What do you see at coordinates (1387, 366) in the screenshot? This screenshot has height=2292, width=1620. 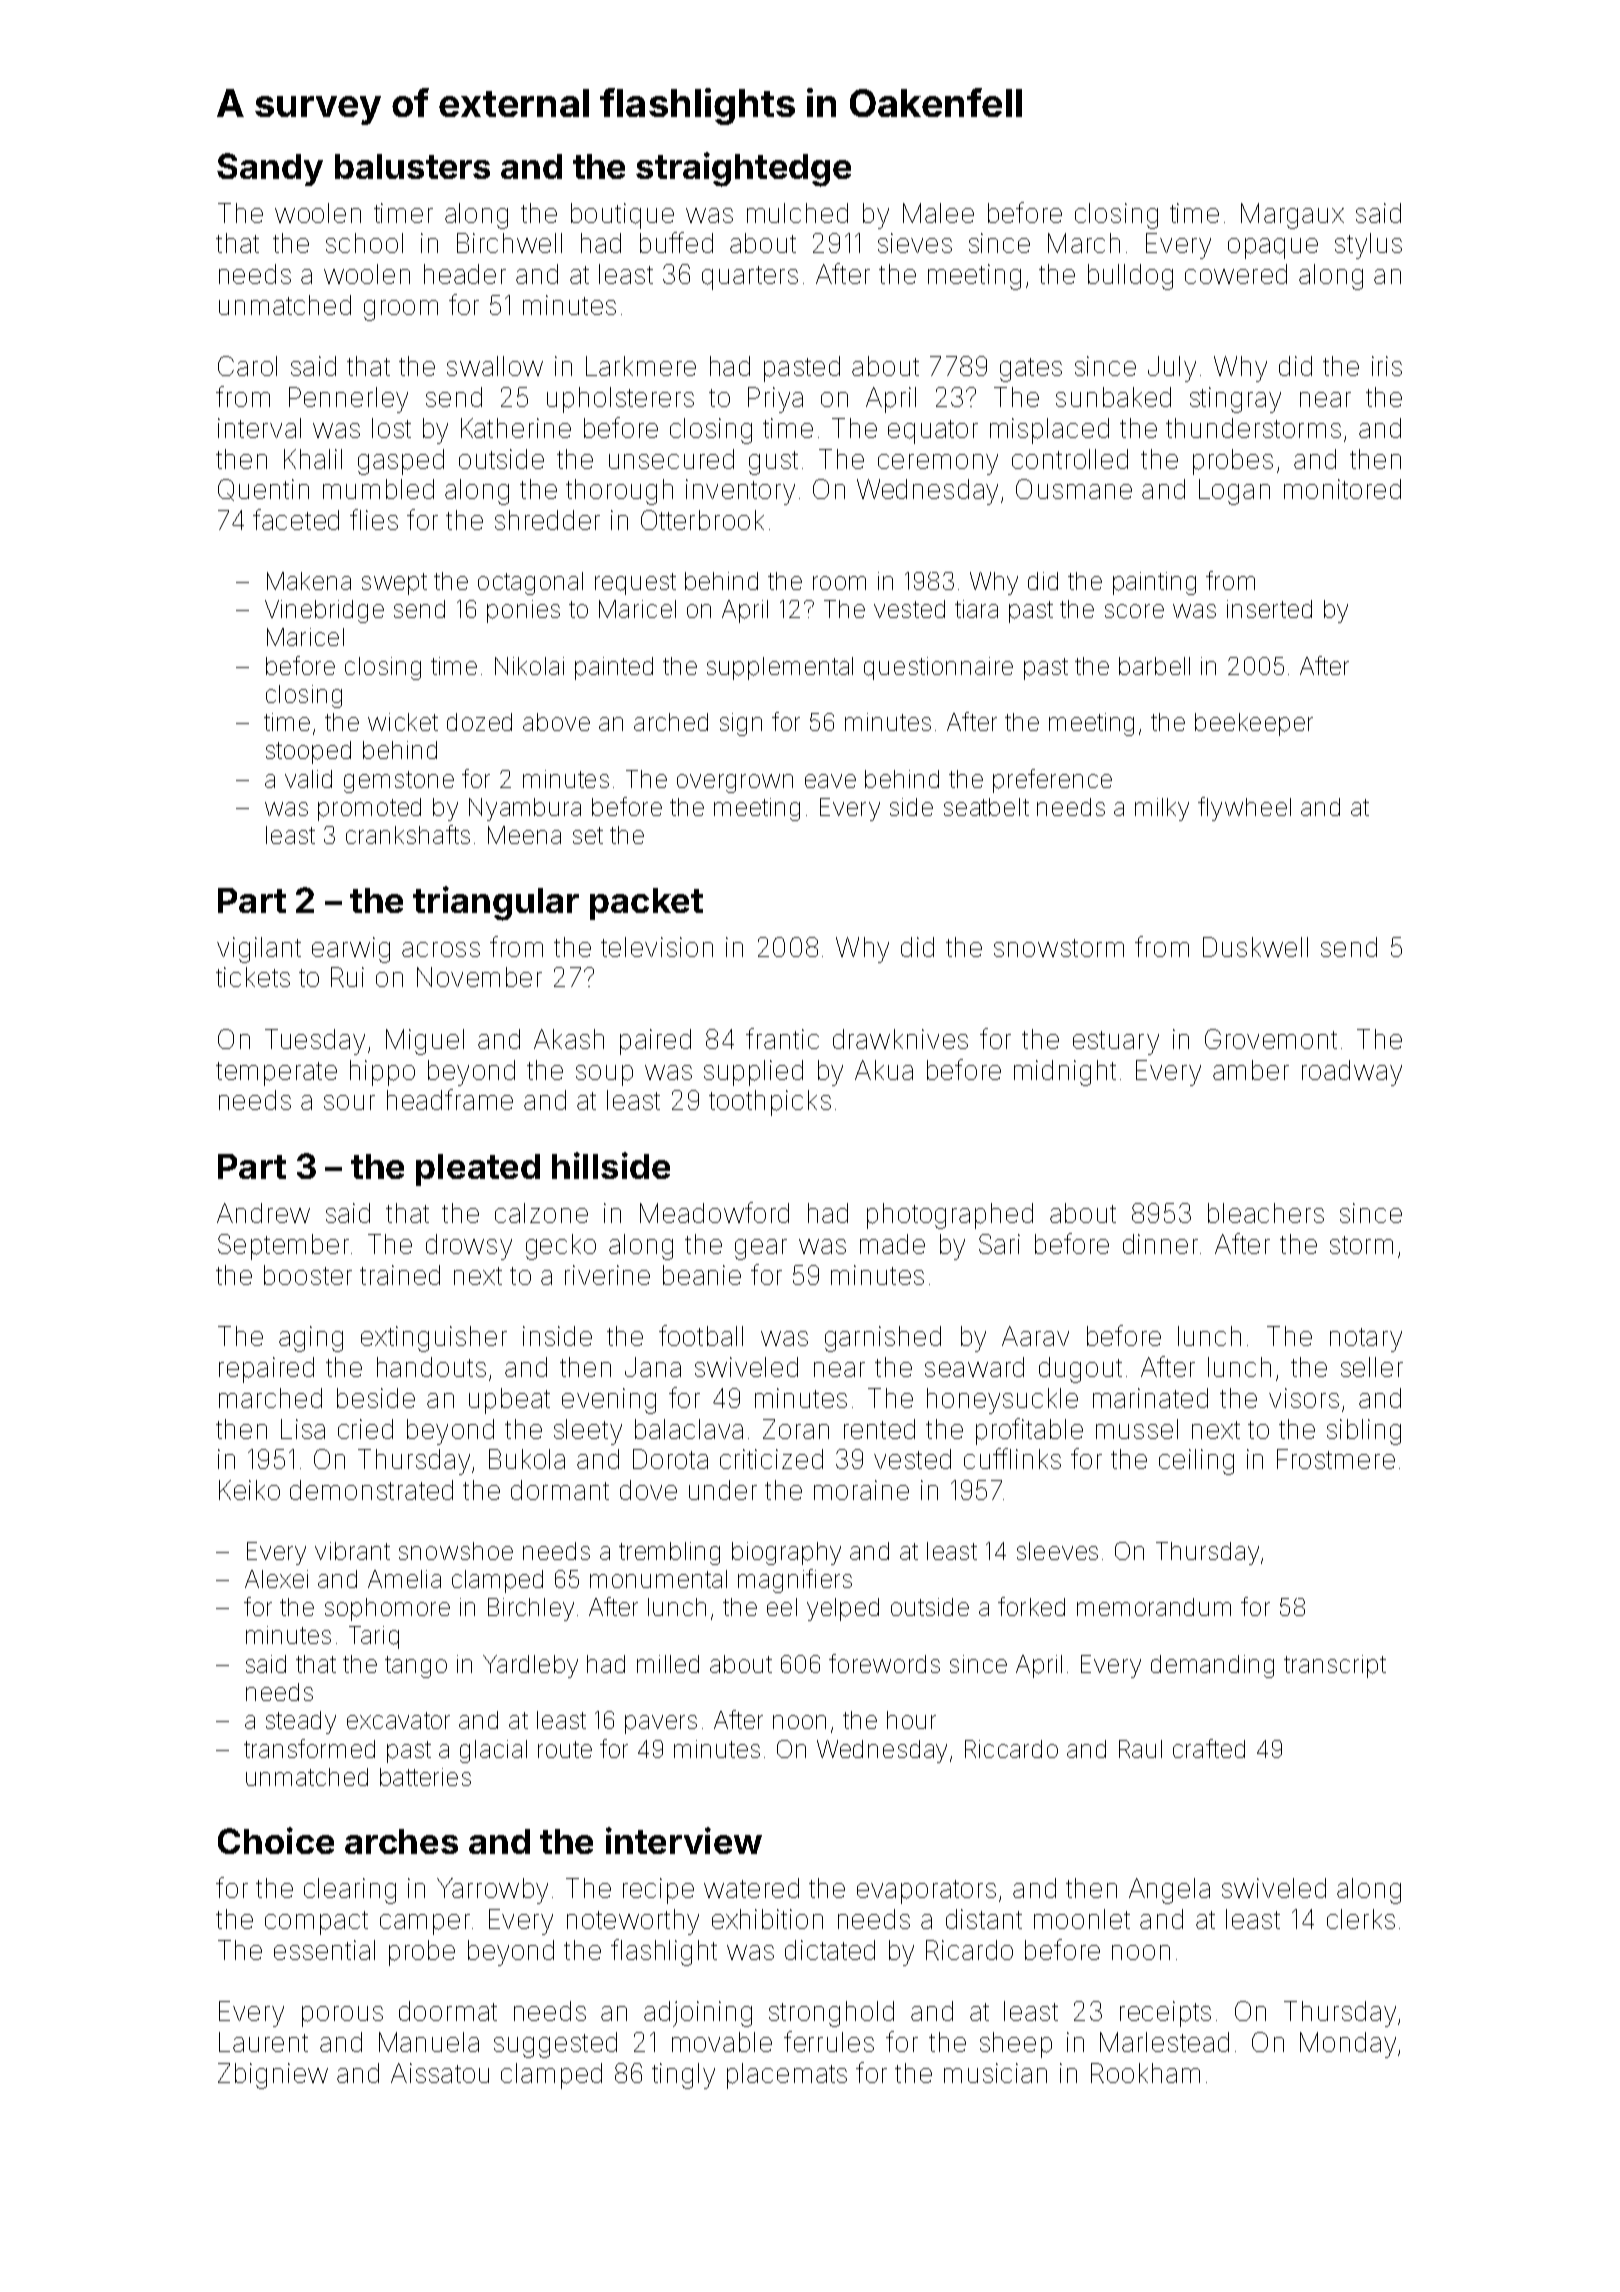 I see `iris` at bounding box center [1387, 366].
